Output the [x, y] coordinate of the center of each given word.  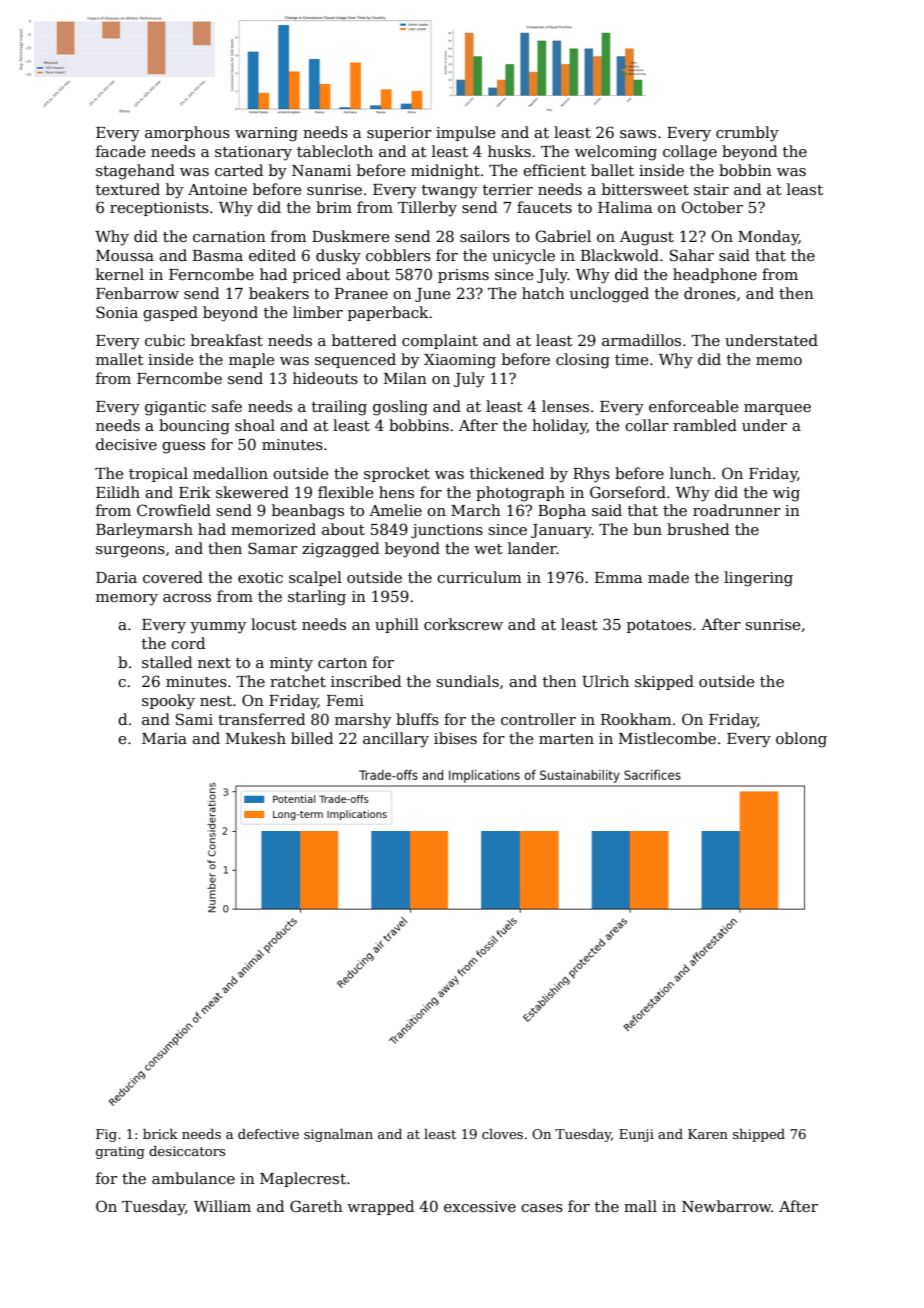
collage [690, 153]
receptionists [159, 209]
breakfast [227, 340]
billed [312, 738]
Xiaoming [460, 361]
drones [710, 293]
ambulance [193, 1178]
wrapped [380, 1207]
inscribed [366, 681]
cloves [502, 1134]
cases [542, 1208]
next [214, 663]
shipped [759, 1135]
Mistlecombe [667, 738]
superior [399, 134]
